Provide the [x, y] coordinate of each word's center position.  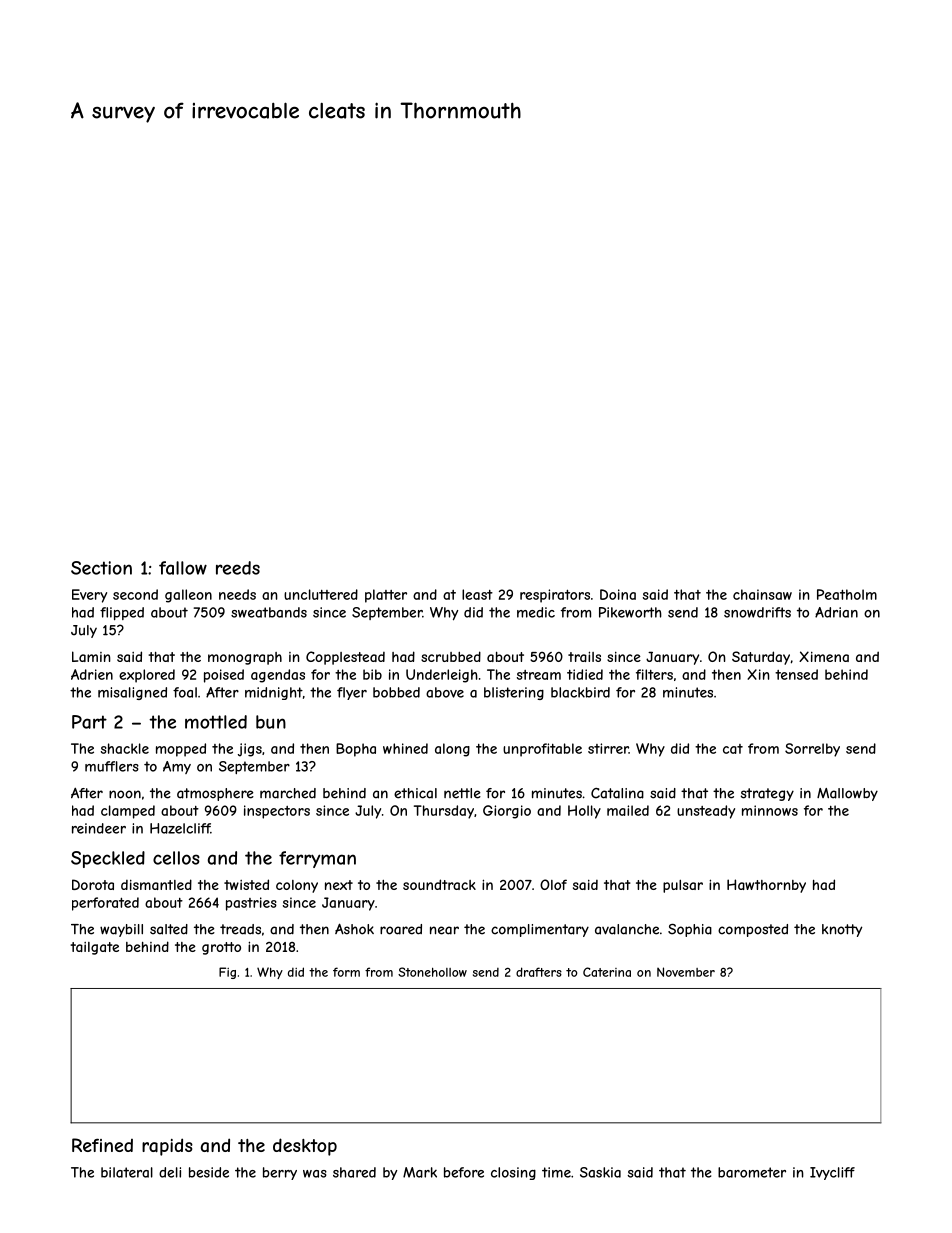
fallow [183, 568]
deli [170, 1172]
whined [405, 748]
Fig [227, 973]
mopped [181, 750]
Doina [618, 594]
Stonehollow [432, 972]
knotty [842, 930]
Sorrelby [812, 750]
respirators [555, 596]
